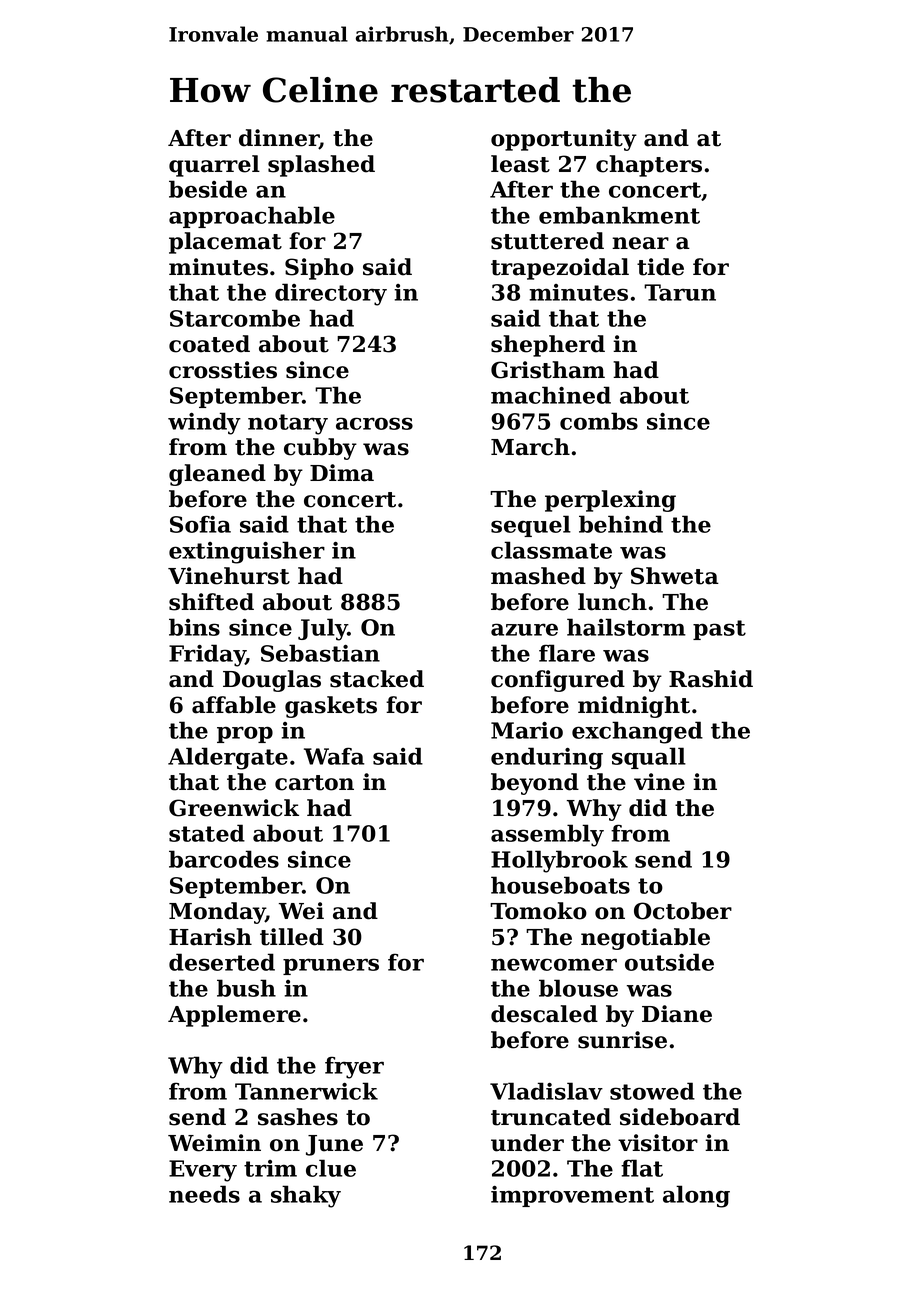  Describe the element at coordinates (527, 1143) in the screenshot. I see `under` at that location.
